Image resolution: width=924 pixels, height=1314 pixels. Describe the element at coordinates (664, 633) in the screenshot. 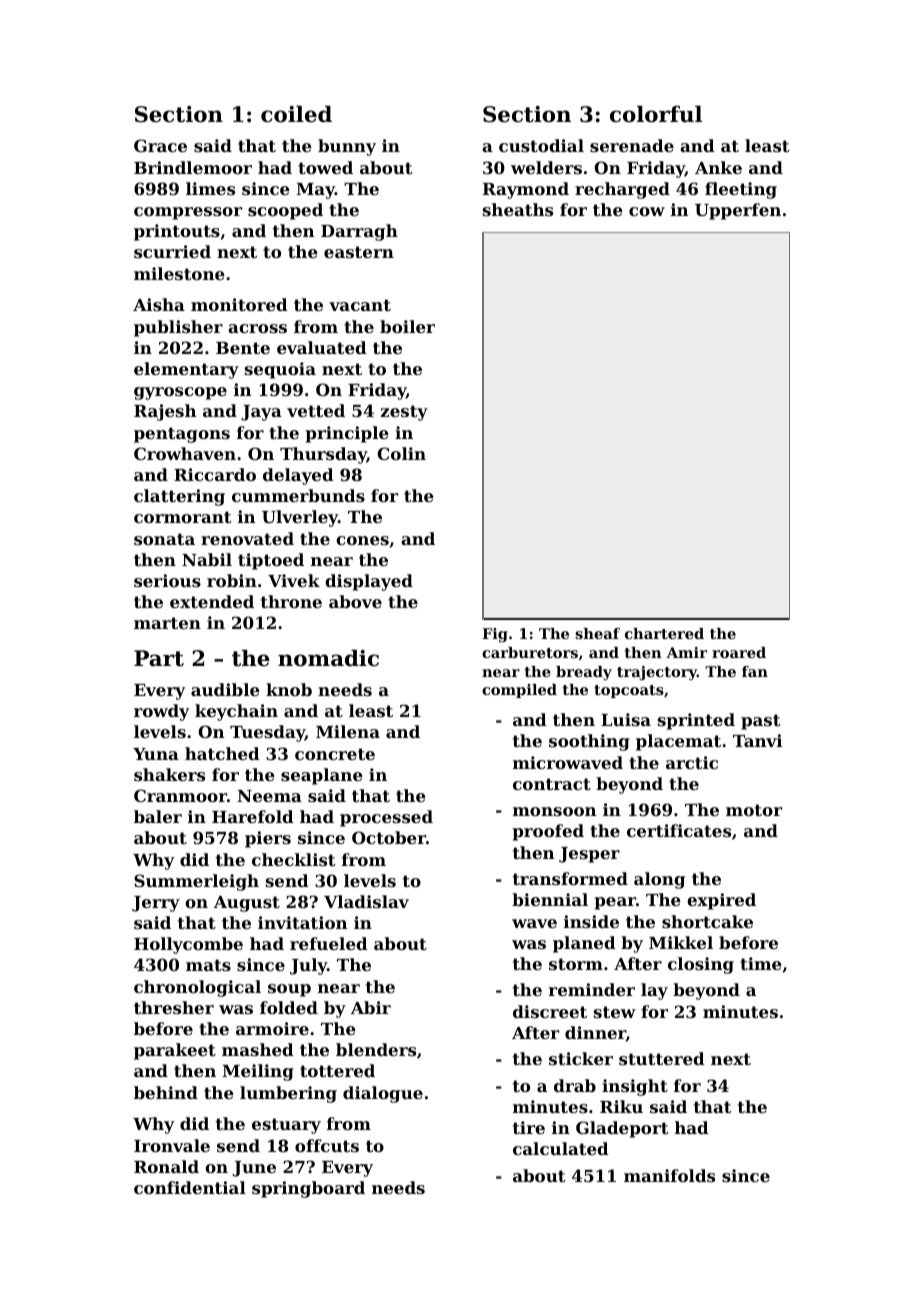

I see `chartered` at that location.
